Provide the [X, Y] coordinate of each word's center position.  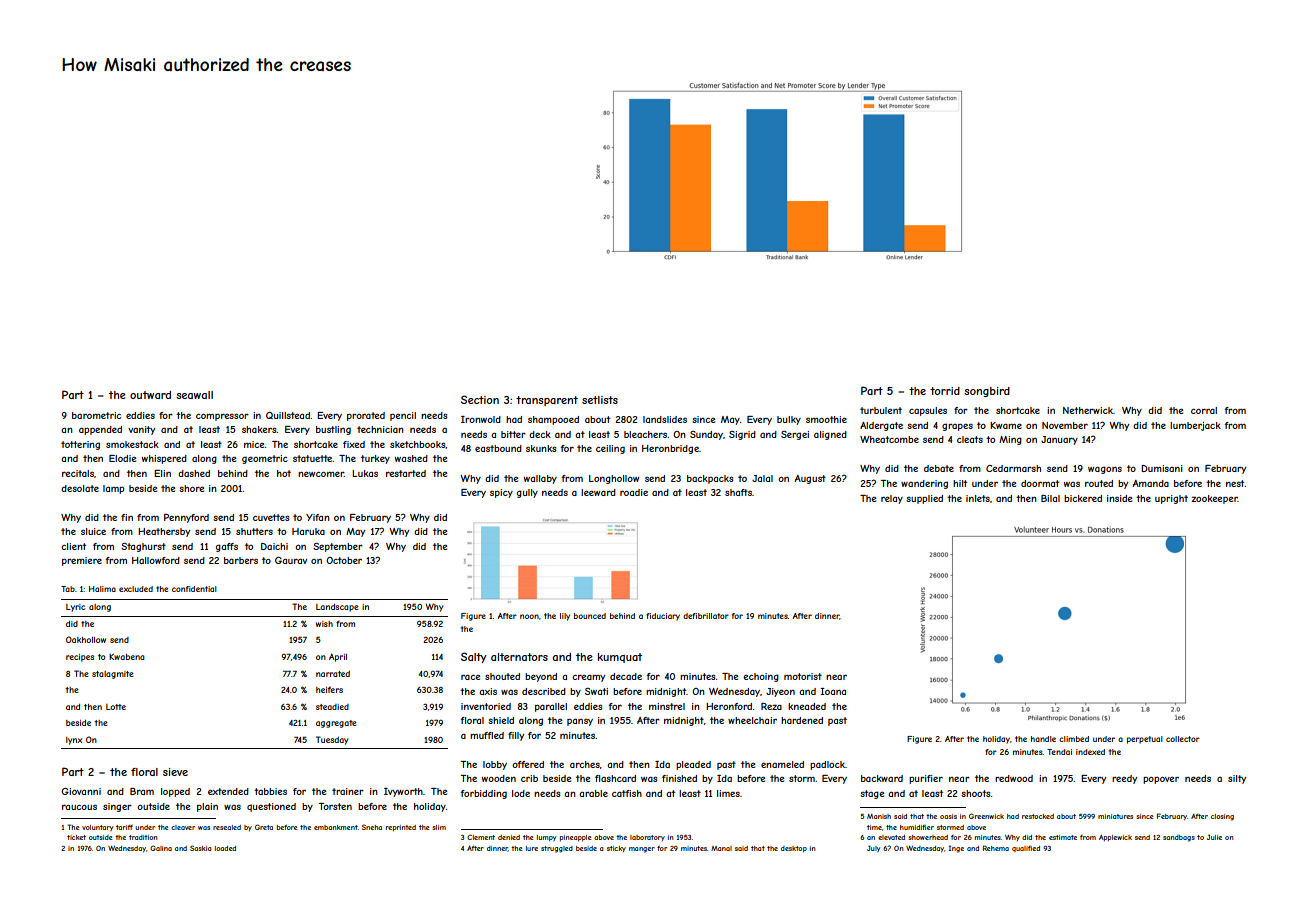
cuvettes [271, 517]
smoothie [826, 419]
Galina [161, 848]
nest [1235, 483]
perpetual [1145, 740]
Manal [721, 848]
